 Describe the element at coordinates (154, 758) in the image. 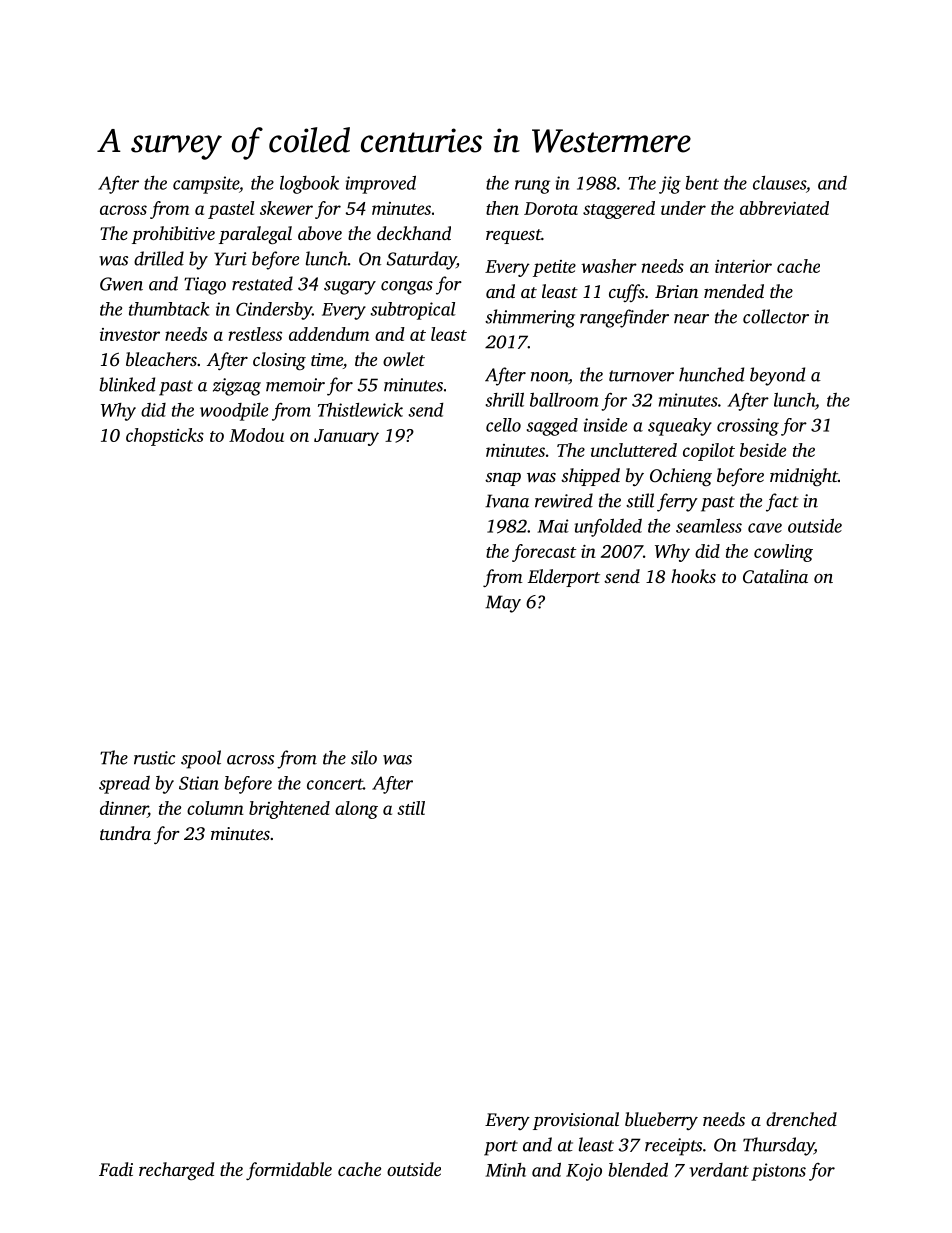

I see `rustic` at that location.
